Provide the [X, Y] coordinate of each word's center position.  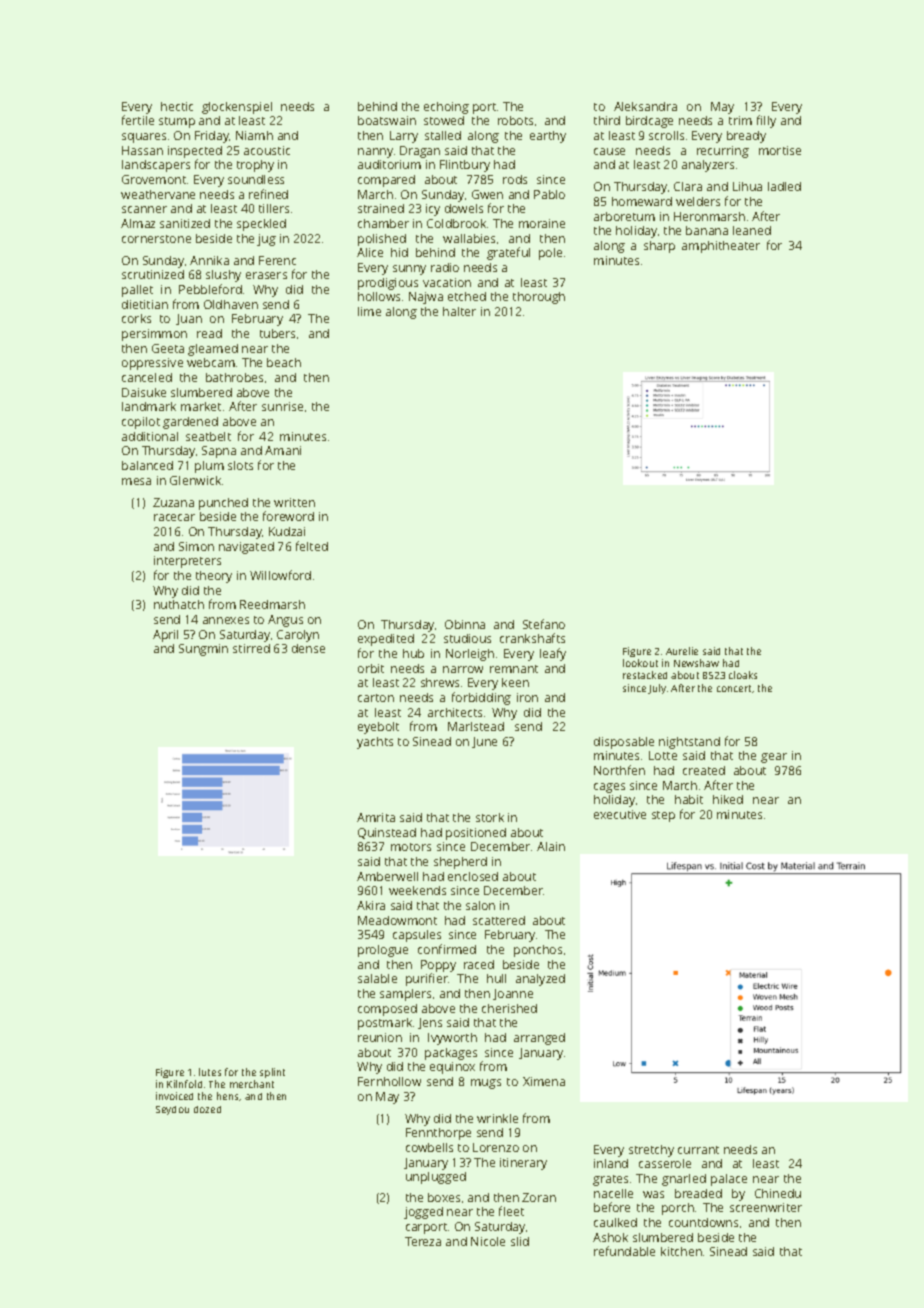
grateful [508, 253]
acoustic [267, 150]
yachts [375, 743]
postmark [385, 1024]
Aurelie [682, 651]
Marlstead [476, 726]
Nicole [488, 1241]
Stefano [544, 624]
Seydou [172, 1110]
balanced [147, 465]
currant [698, 1150]
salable [377, 978]
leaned [752, 230]
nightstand [689, 743]
